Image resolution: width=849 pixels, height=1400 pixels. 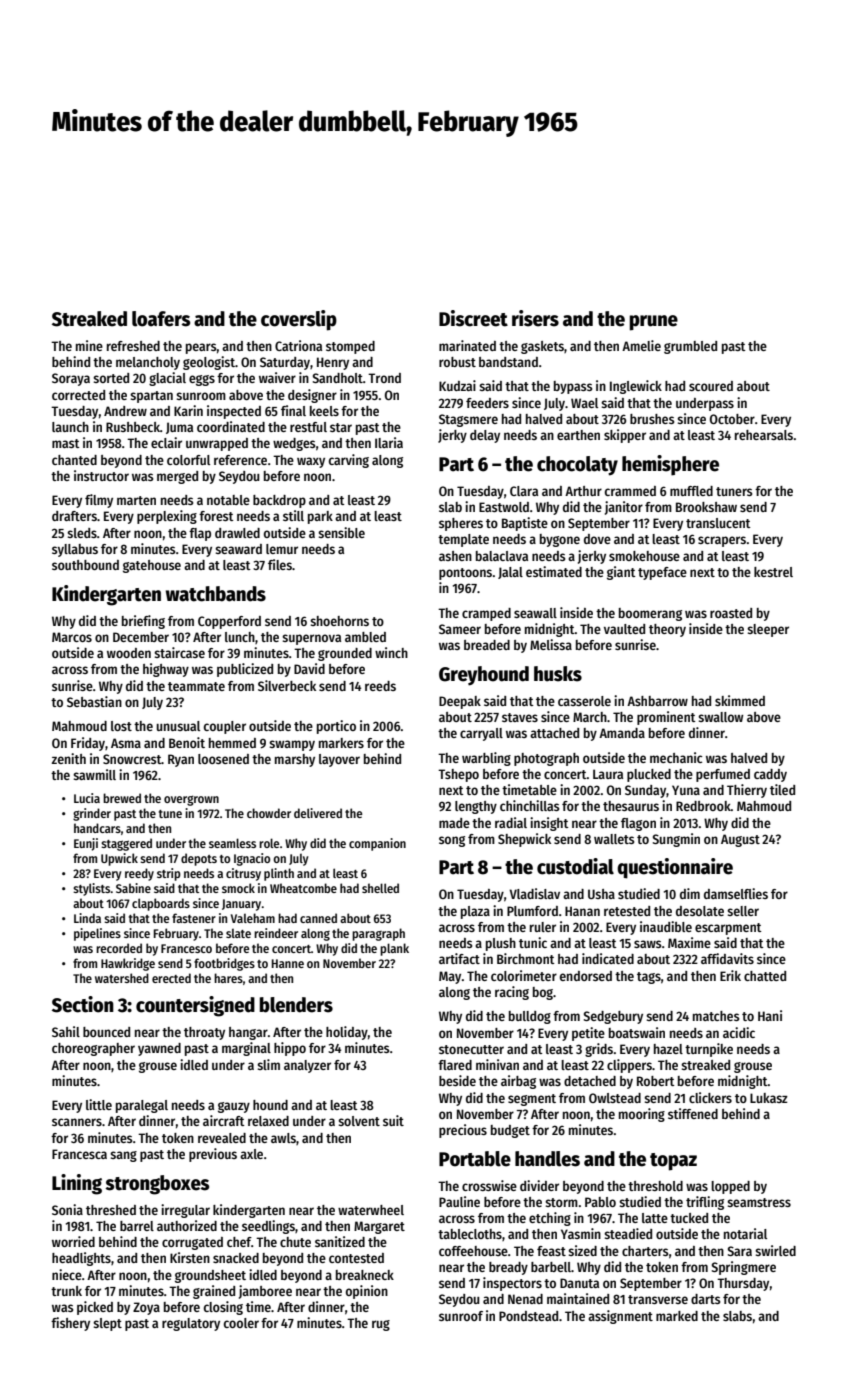 I want to click on prune, so click(x=653, y=323).
